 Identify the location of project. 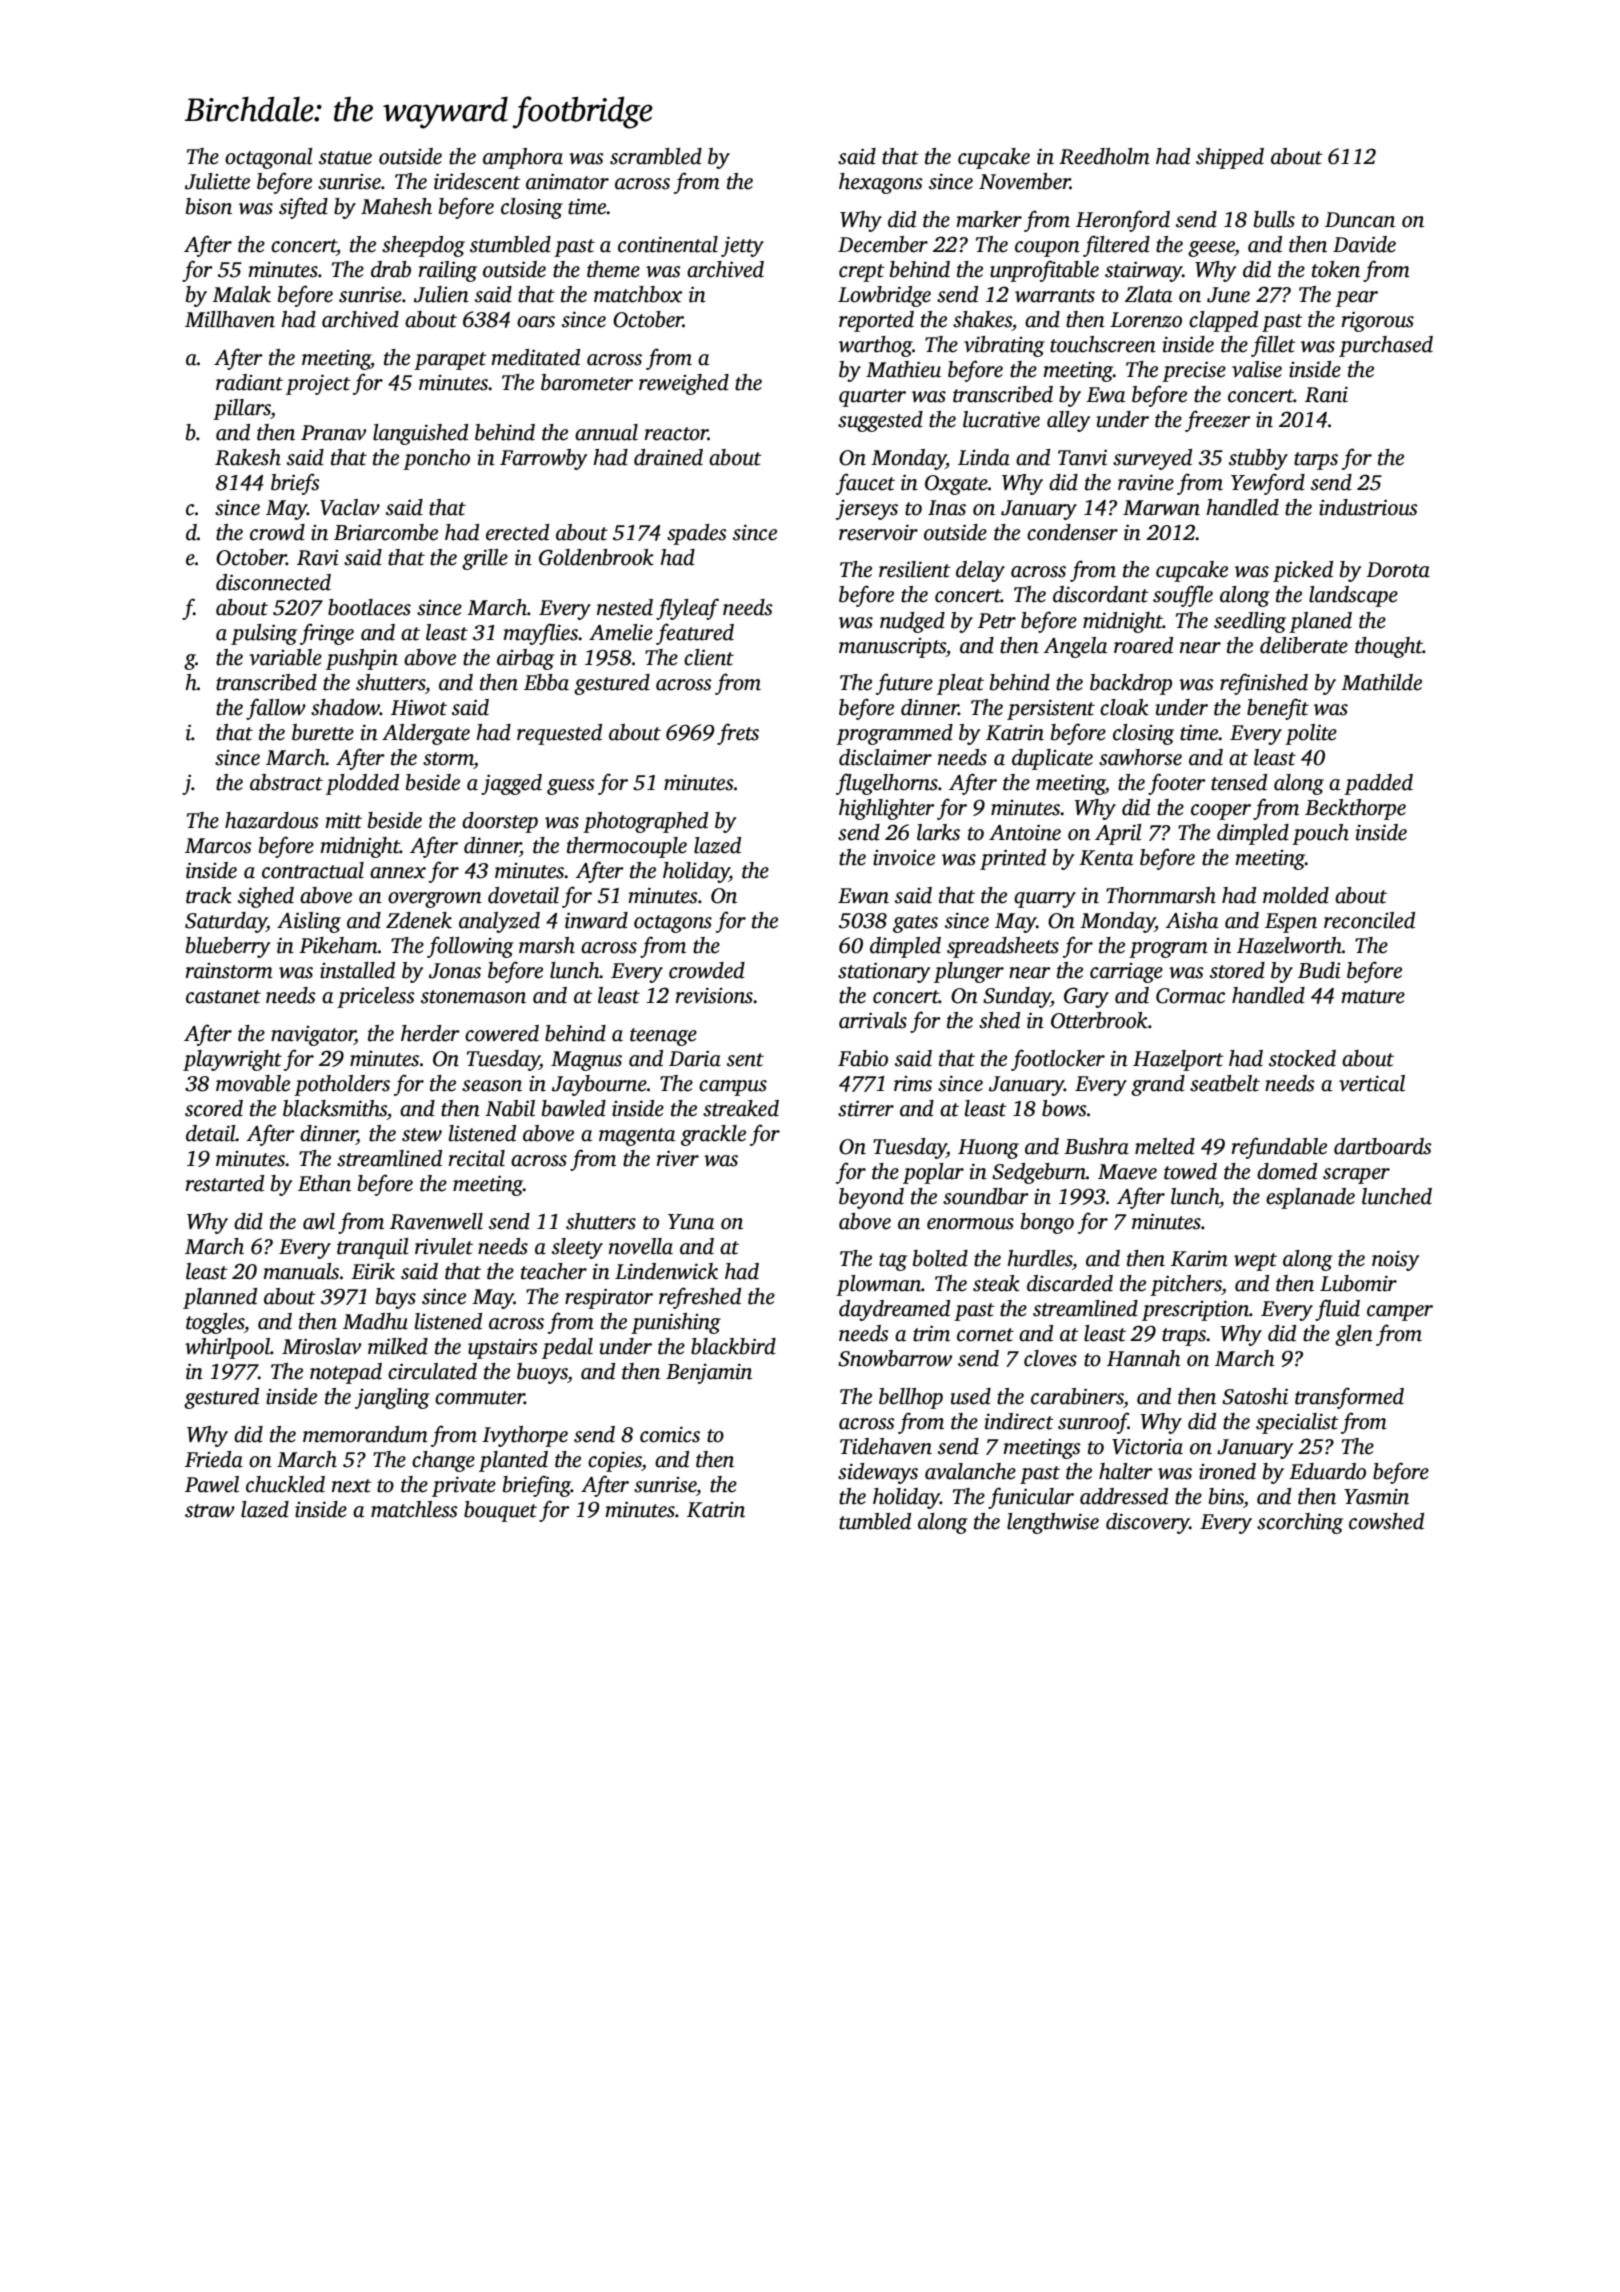
(318, 384).
